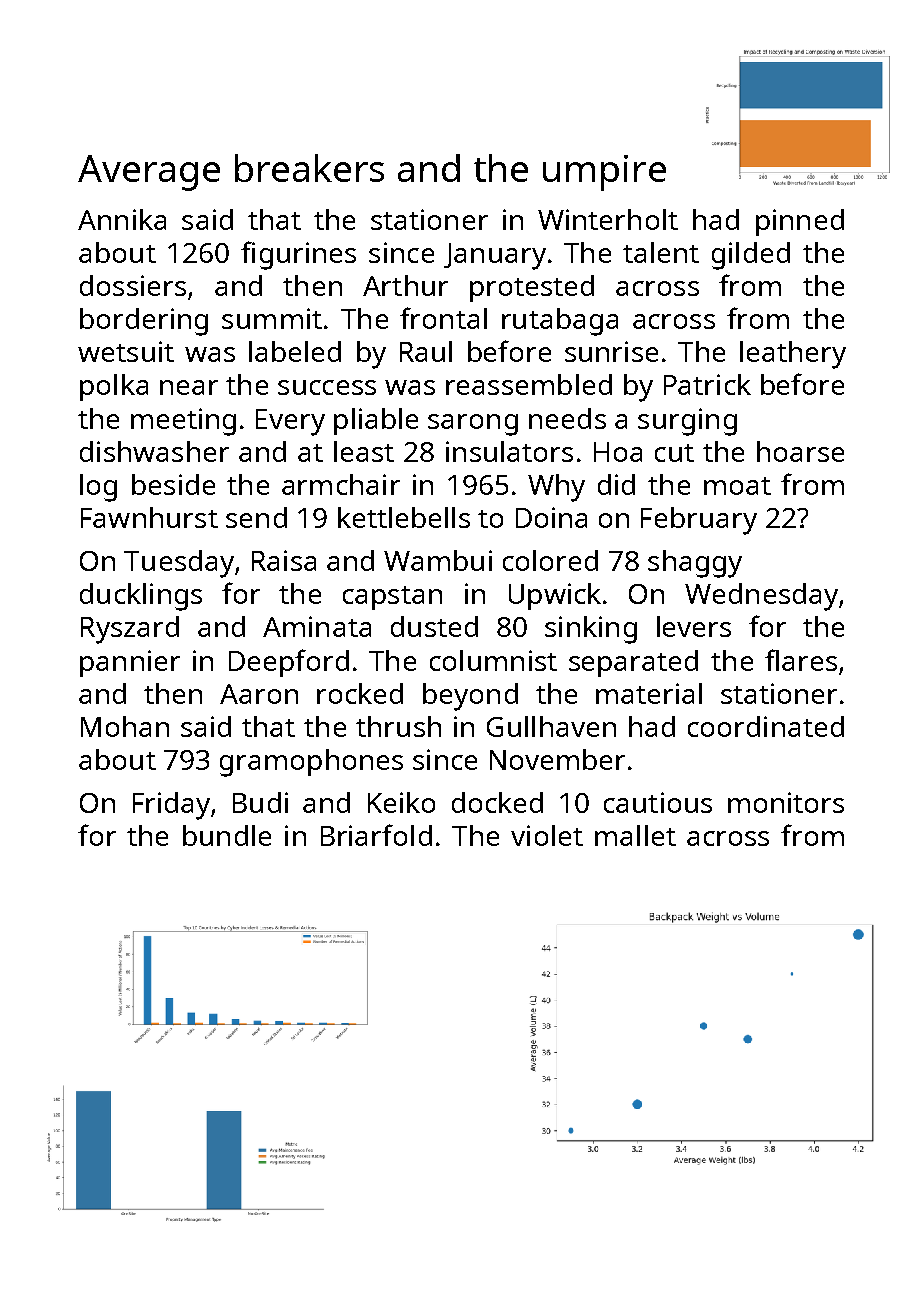 Image resolution: width=924 pixels, height=1311 pixels. I want to click on bordering, so click(144, 322).
